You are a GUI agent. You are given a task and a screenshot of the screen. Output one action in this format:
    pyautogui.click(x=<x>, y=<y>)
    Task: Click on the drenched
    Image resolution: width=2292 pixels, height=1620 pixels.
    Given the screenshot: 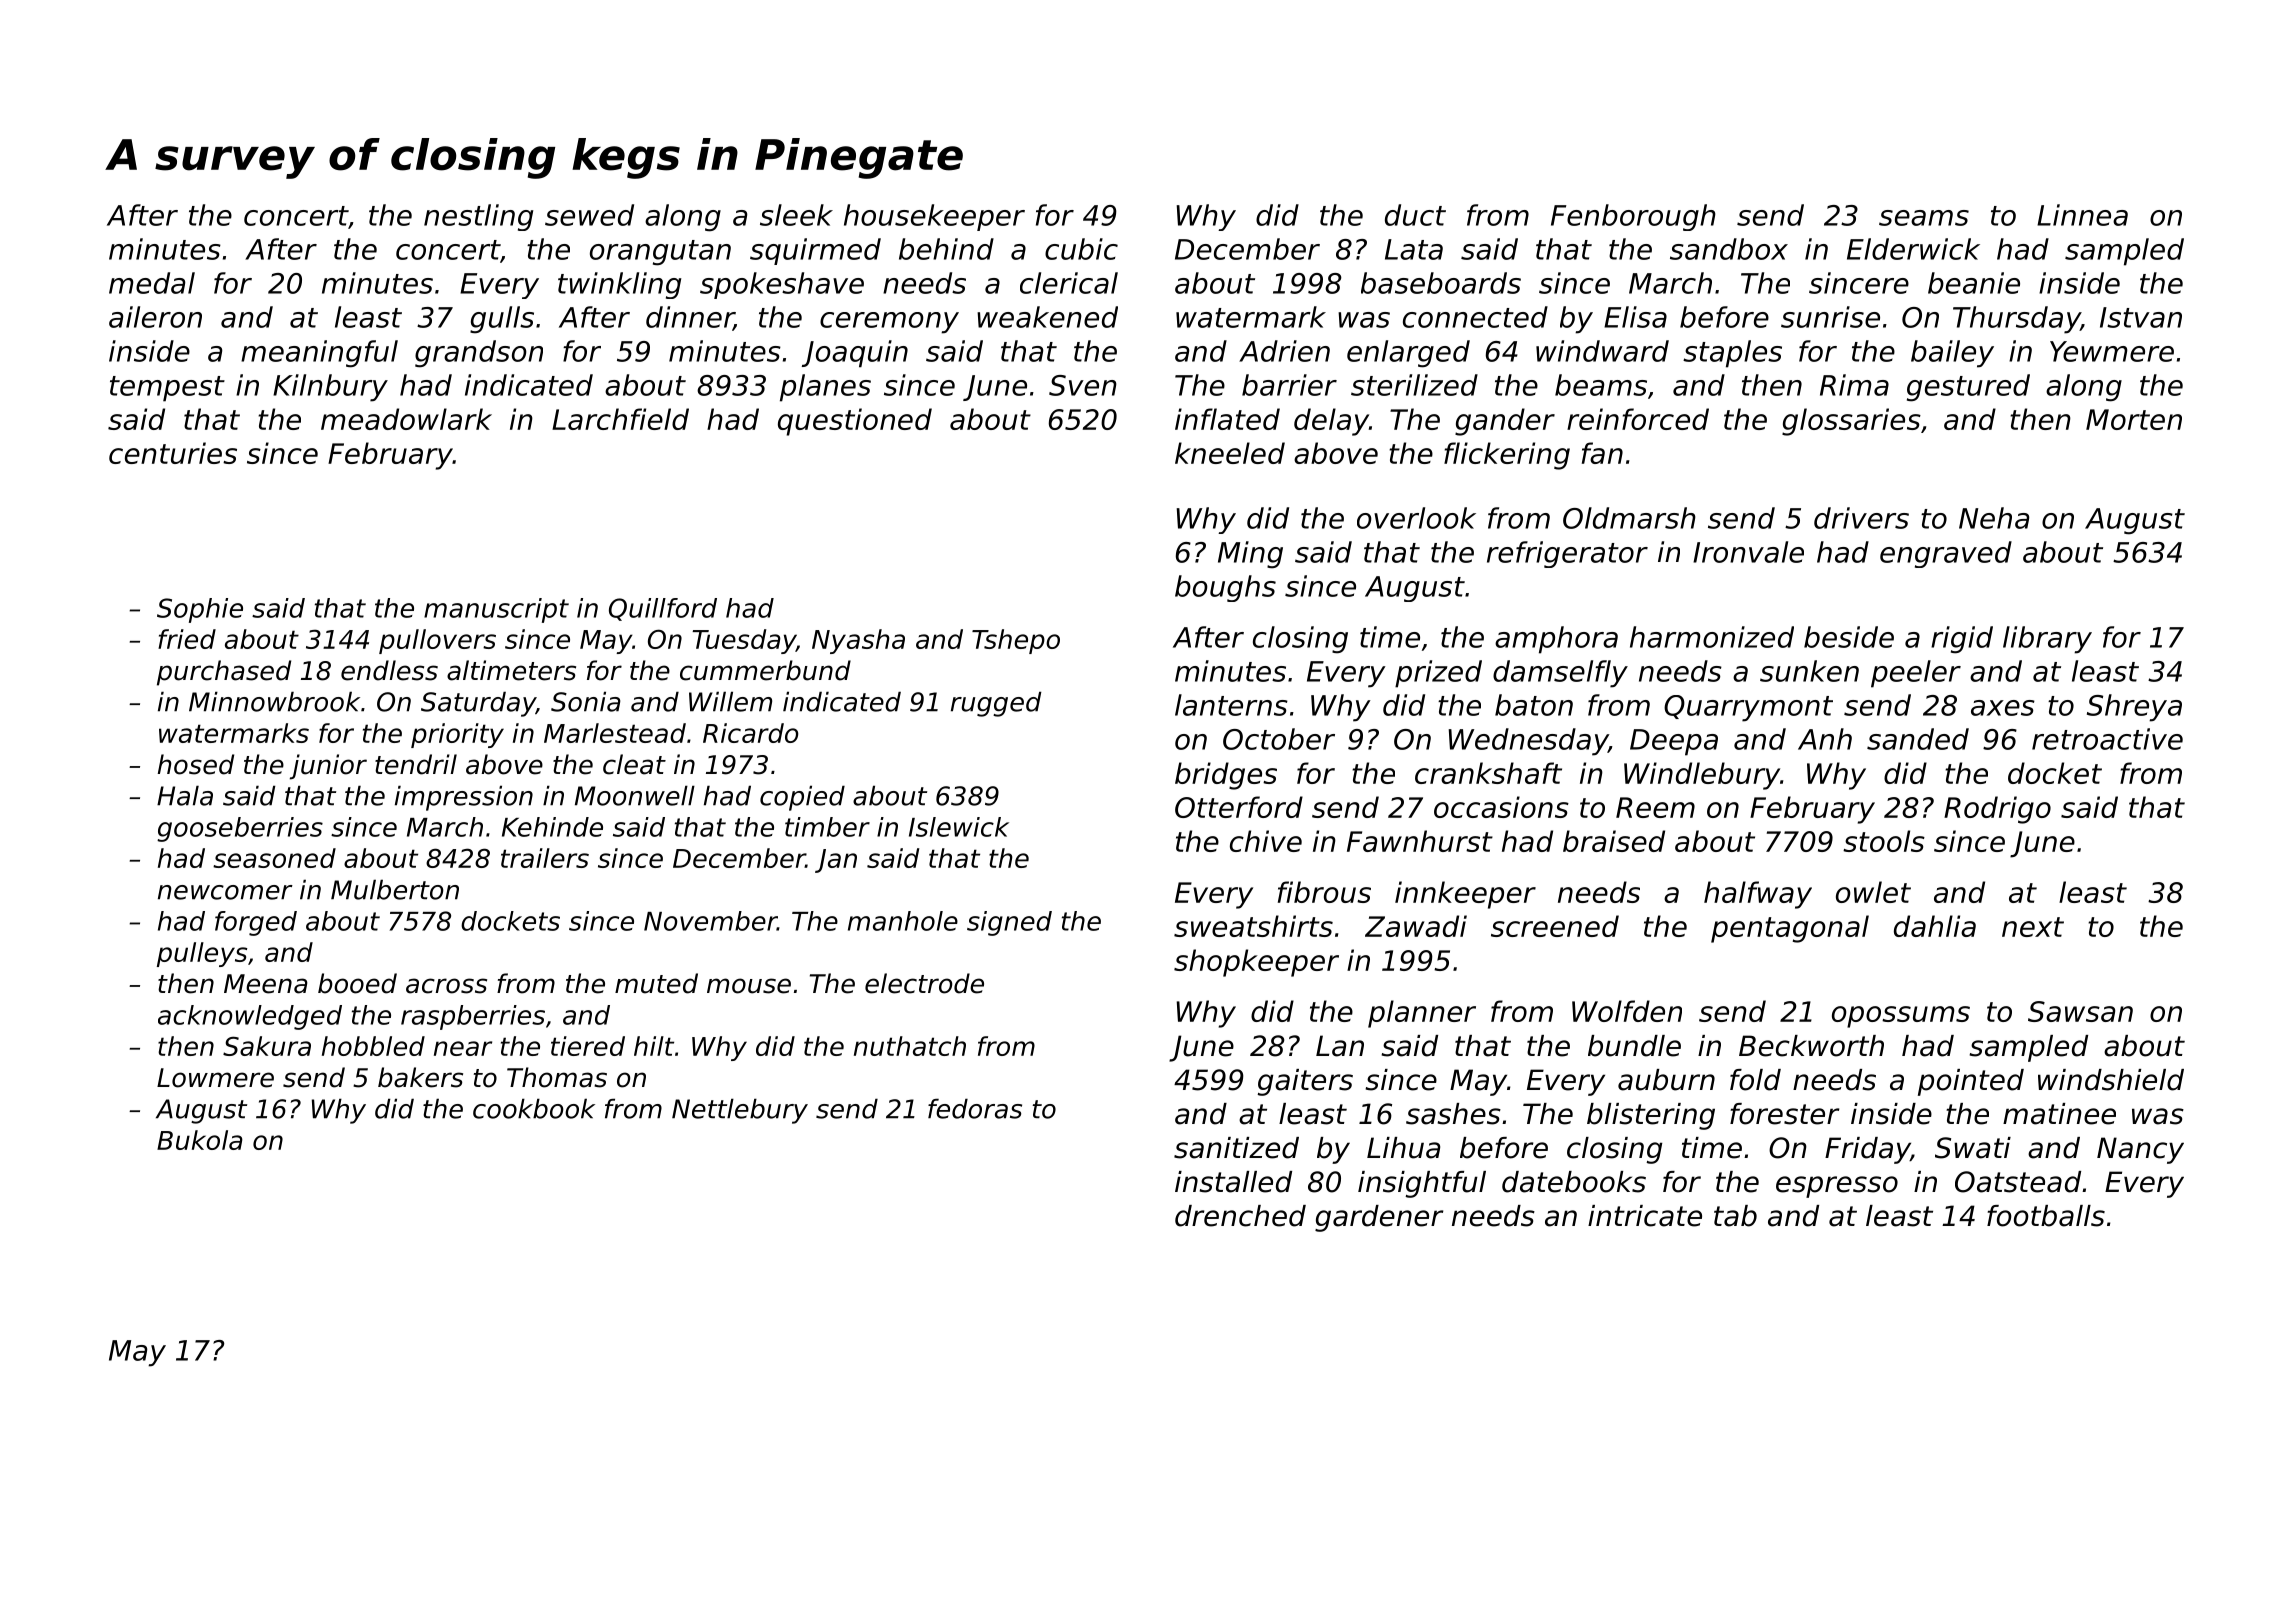 What is the action you would take?
    pyautogui.click(x=1240, y=1216)
